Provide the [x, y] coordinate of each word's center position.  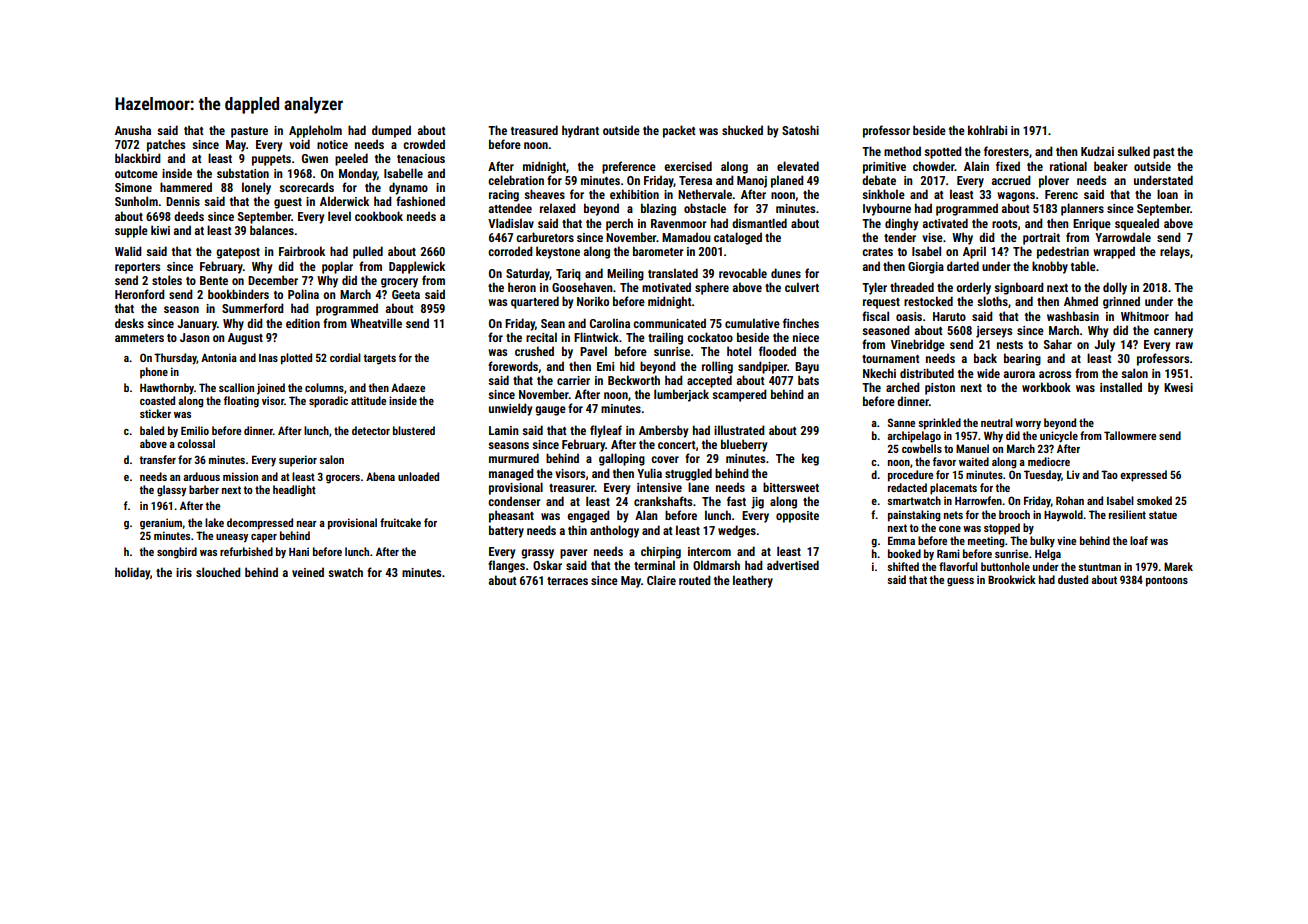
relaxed [558, 208]
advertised [793, 565]
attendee [510, 208]
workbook [1046, 387]
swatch [345, 572]
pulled [368, 252]
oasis [909, 316]
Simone [133, 187]
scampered [739, 395]
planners [1082, 209]
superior [298, 461]
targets [379, 359]
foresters [1006, 151]
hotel [739, 351]
